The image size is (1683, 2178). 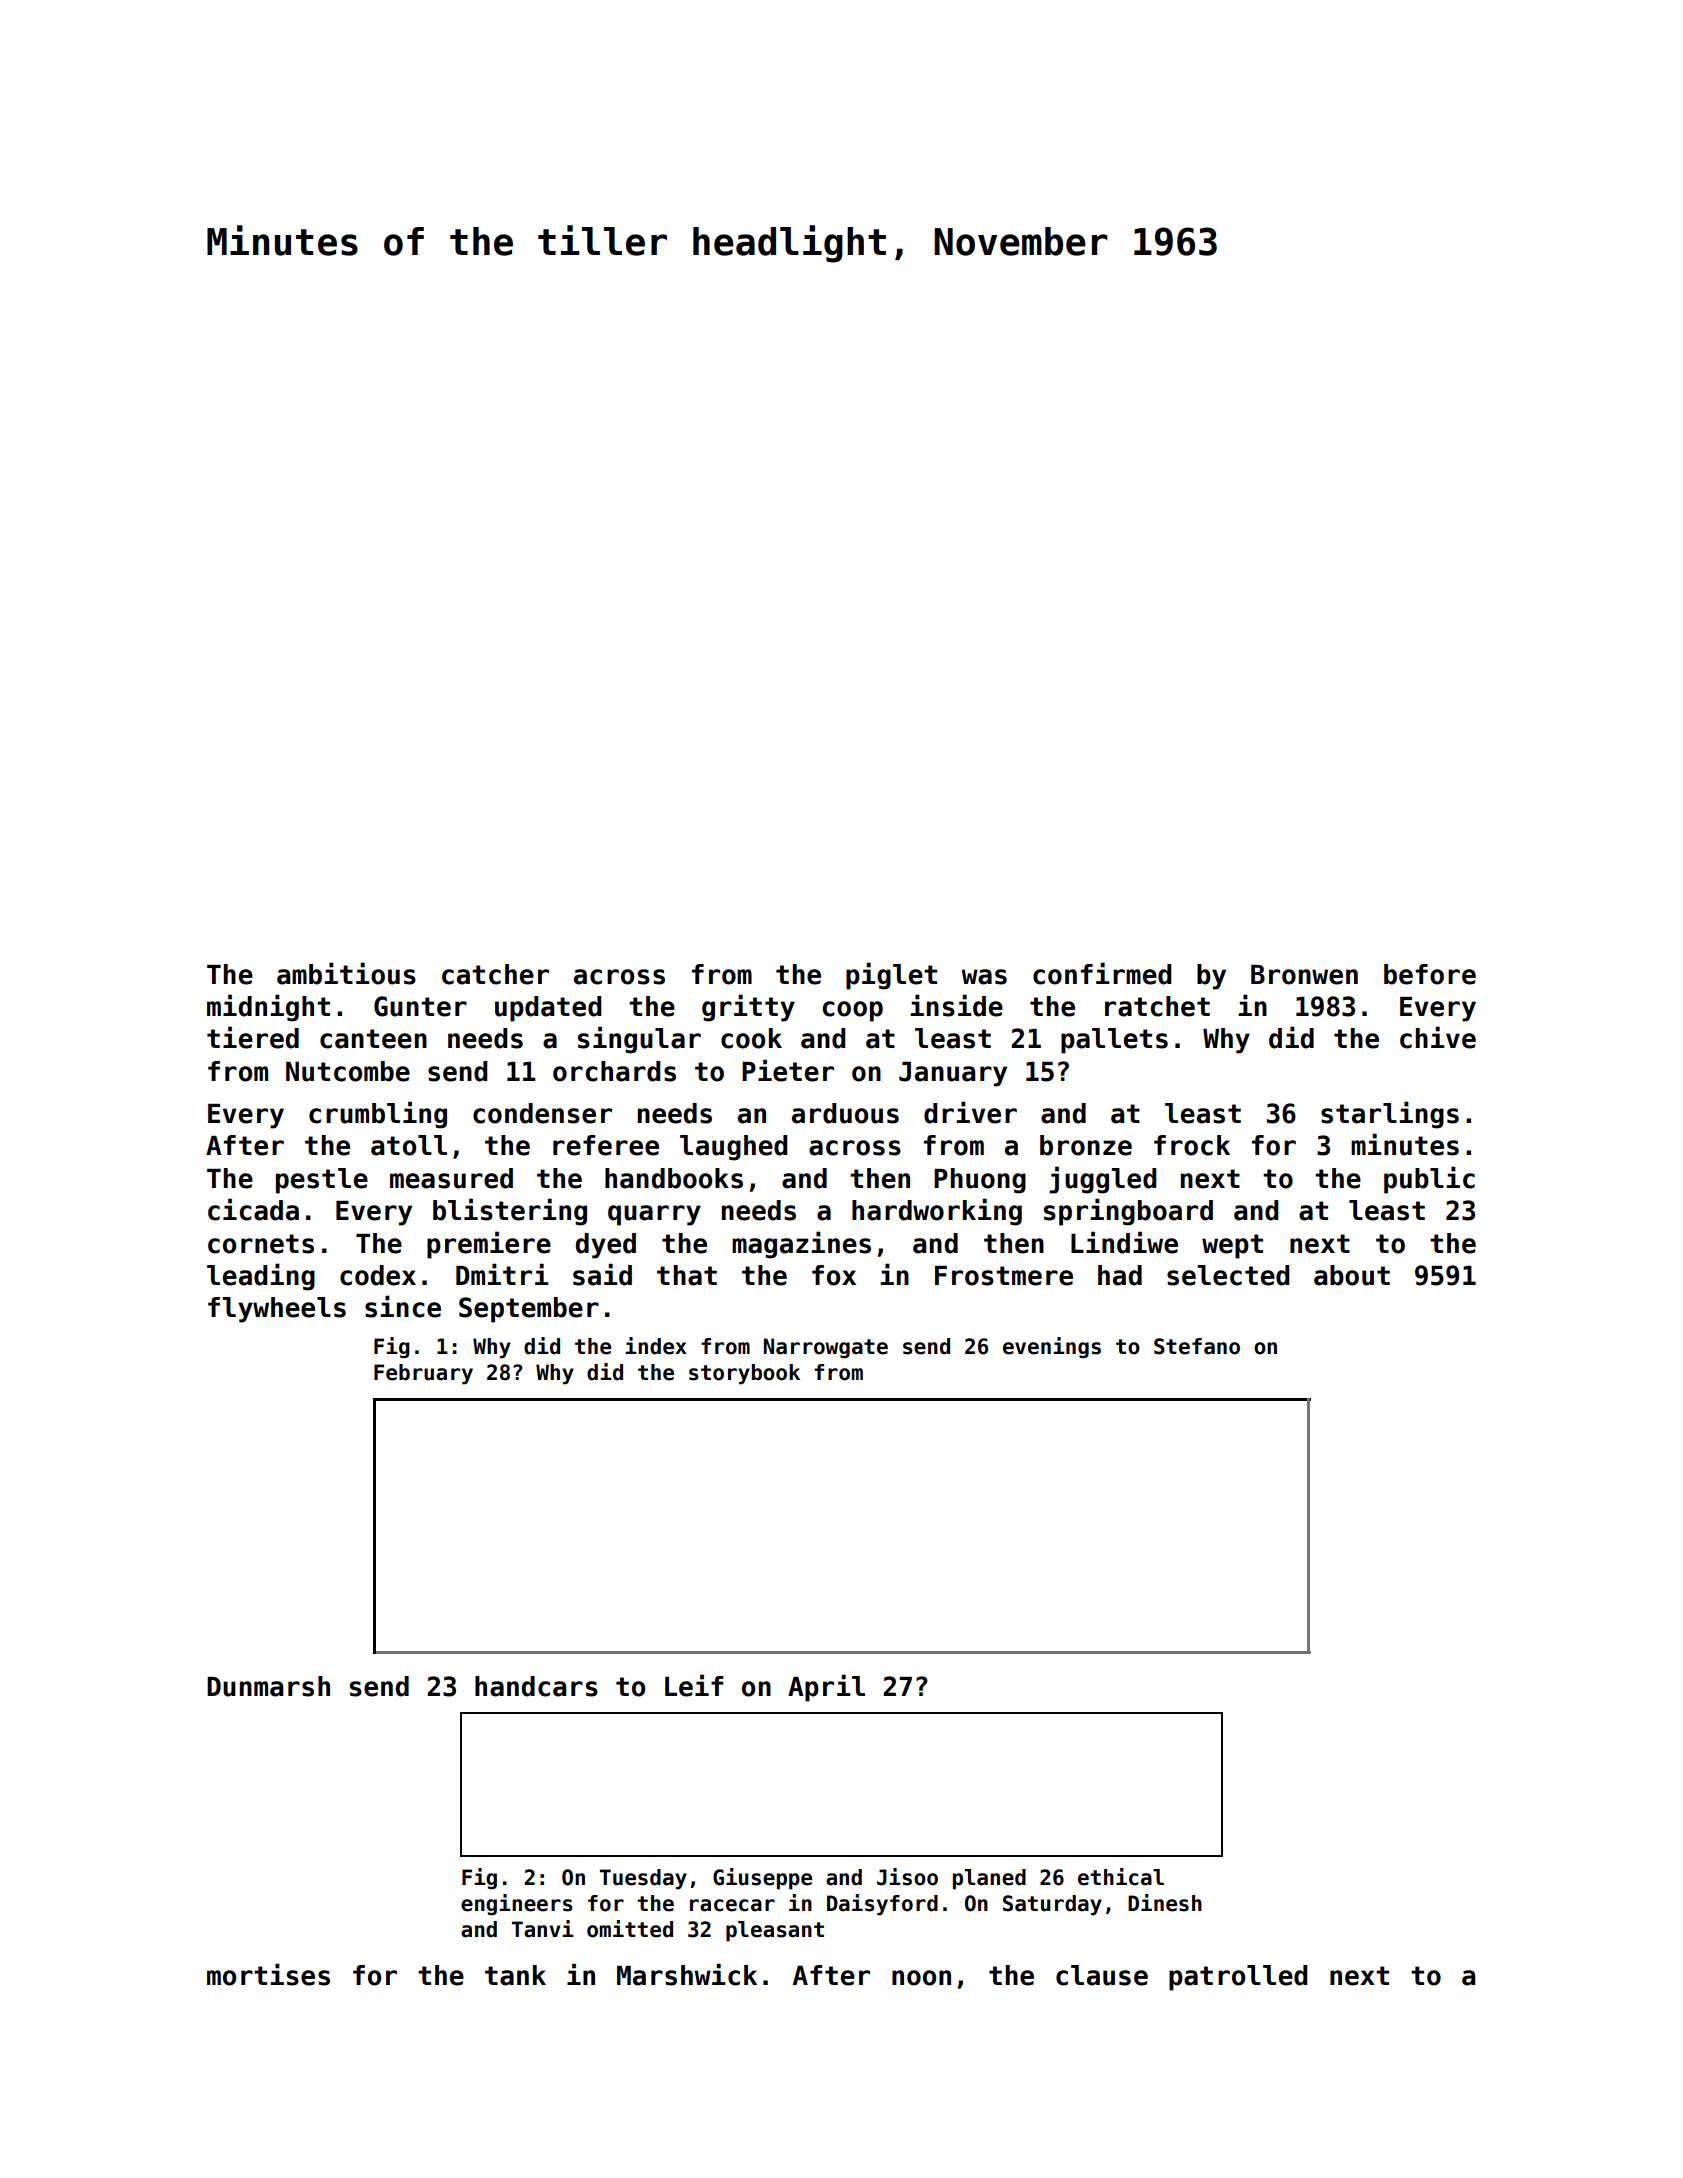 What do you see at coordinates (826, 1688) in the document?
I see `April` at bounding box center [826, 1688].
